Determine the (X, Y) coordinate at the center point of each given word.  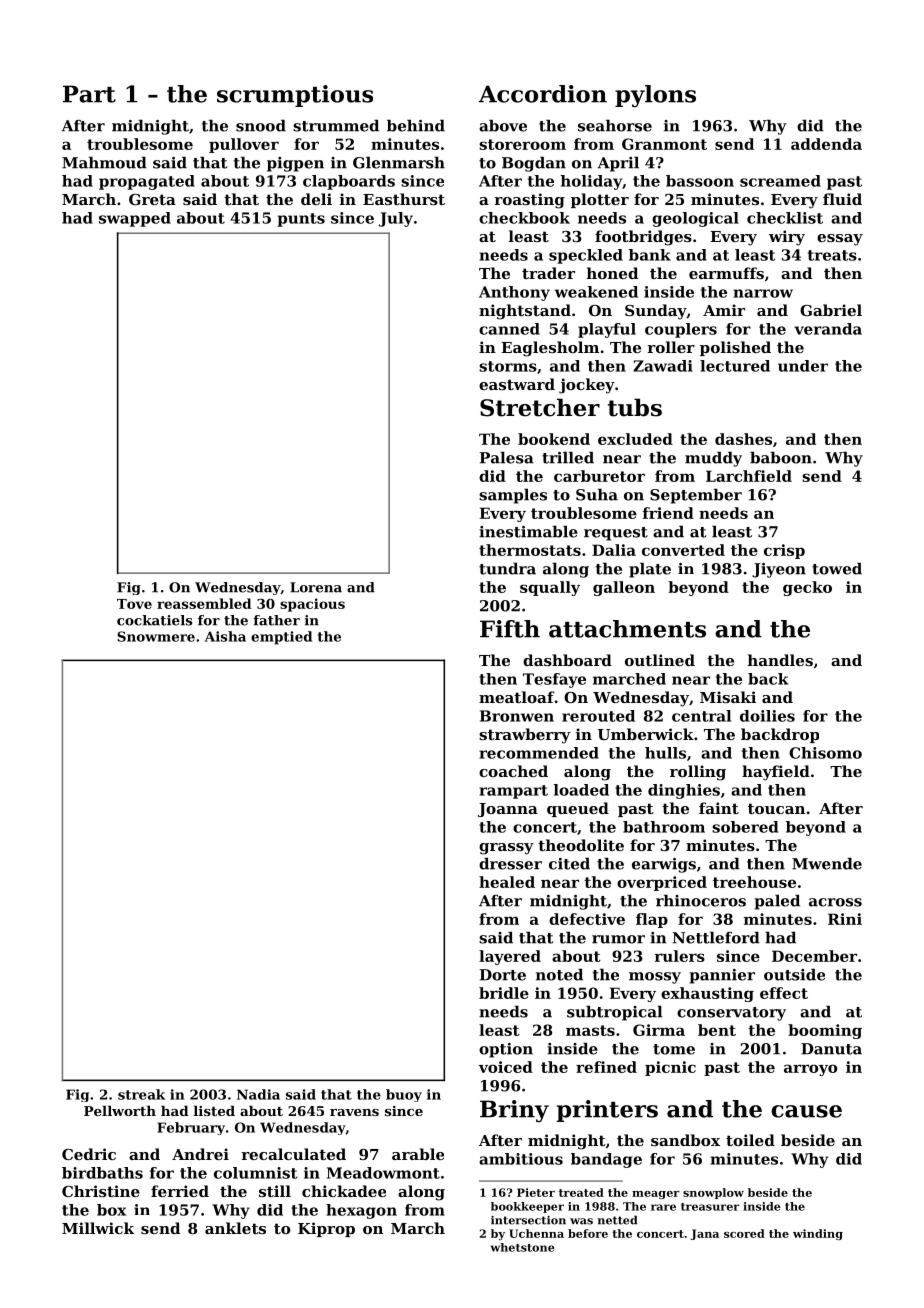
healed (507, 882)
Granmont (664, 144)
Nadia (258, 1094)
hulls (665, 753)
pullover (244, 145)
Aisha (225, 636)
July (396, 219)
